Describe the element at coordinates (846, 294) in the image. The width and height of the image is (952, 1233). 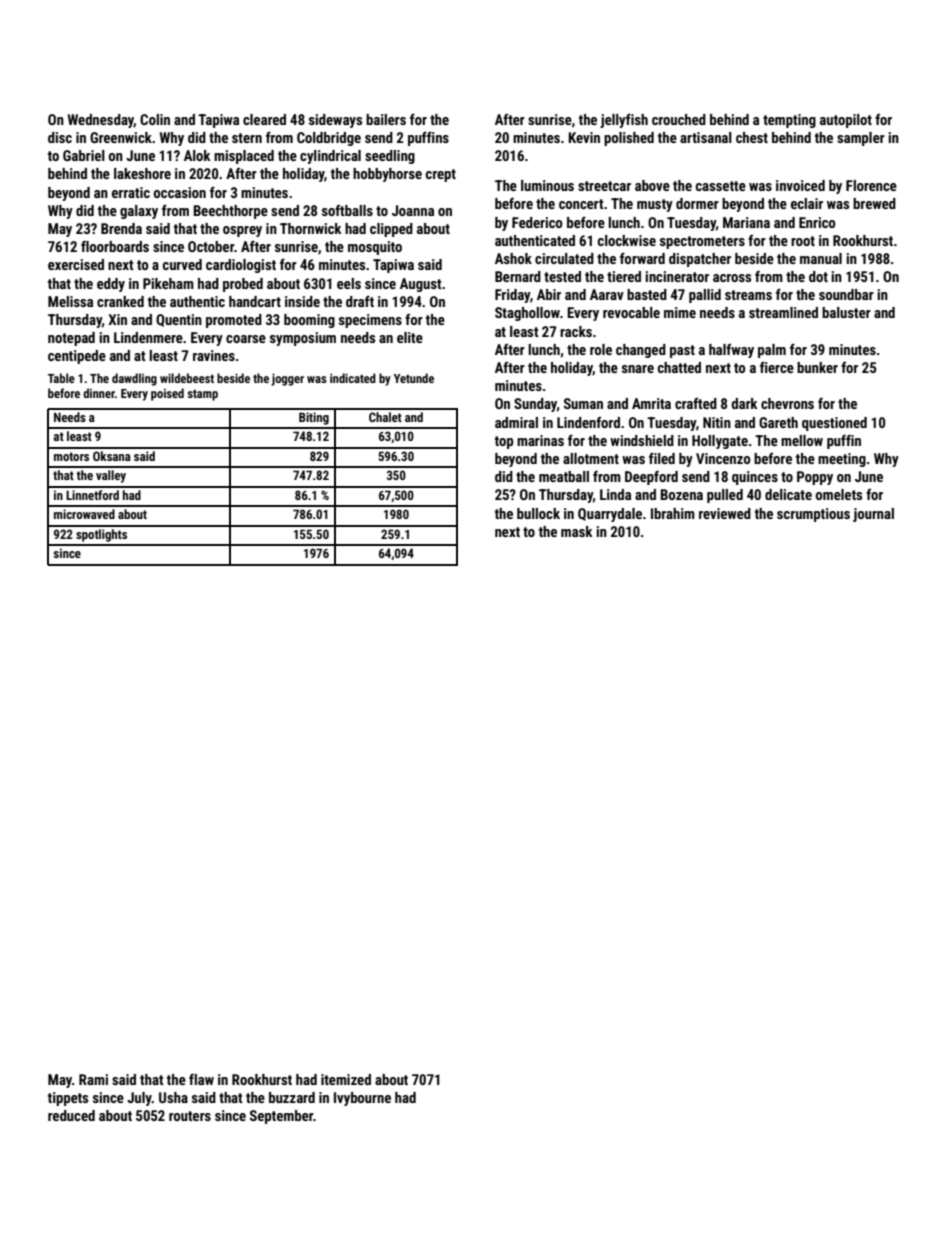
I see `soundbar` at that location.
